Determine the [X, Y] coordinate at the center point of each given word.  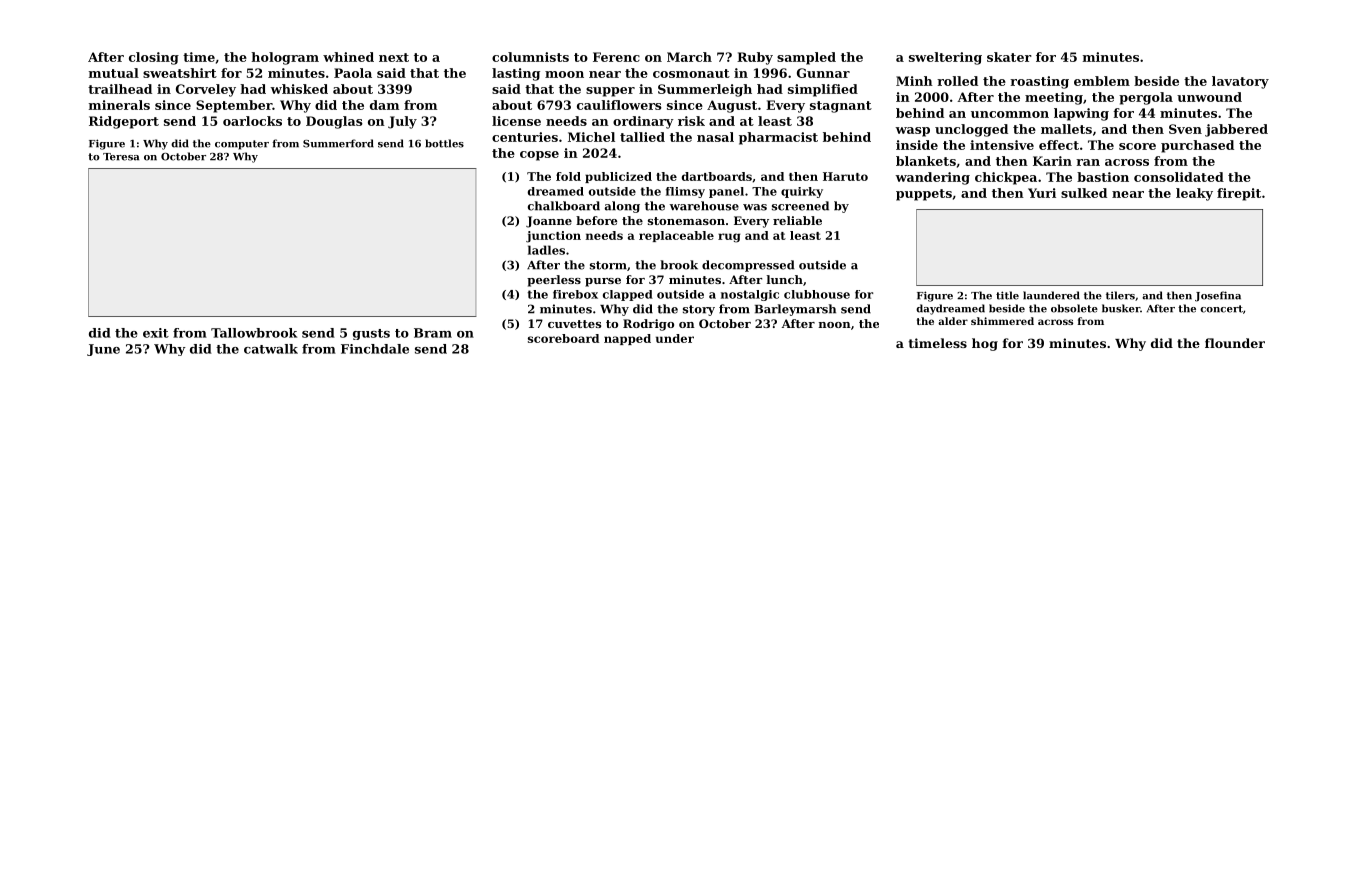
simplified [823, 90]
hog [985, 344]
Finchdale [375, 349]
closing [154, 58]
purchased [1197, 146]
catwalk [271, 349]
